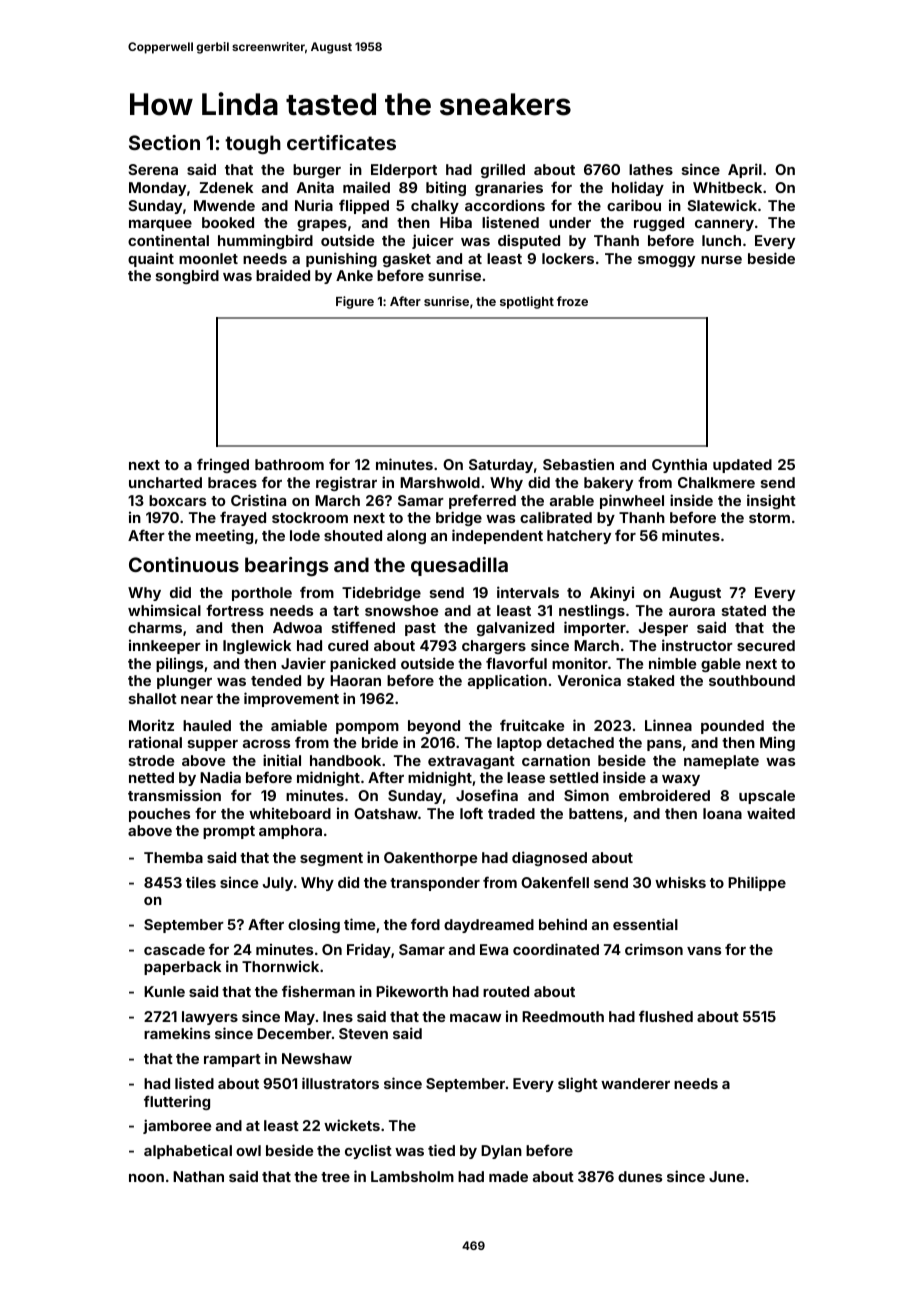 This screenshot has height=1314, width=924. Describe the element at coordinates (248, 1150) in the screenshot. I see `owl` at that location.
